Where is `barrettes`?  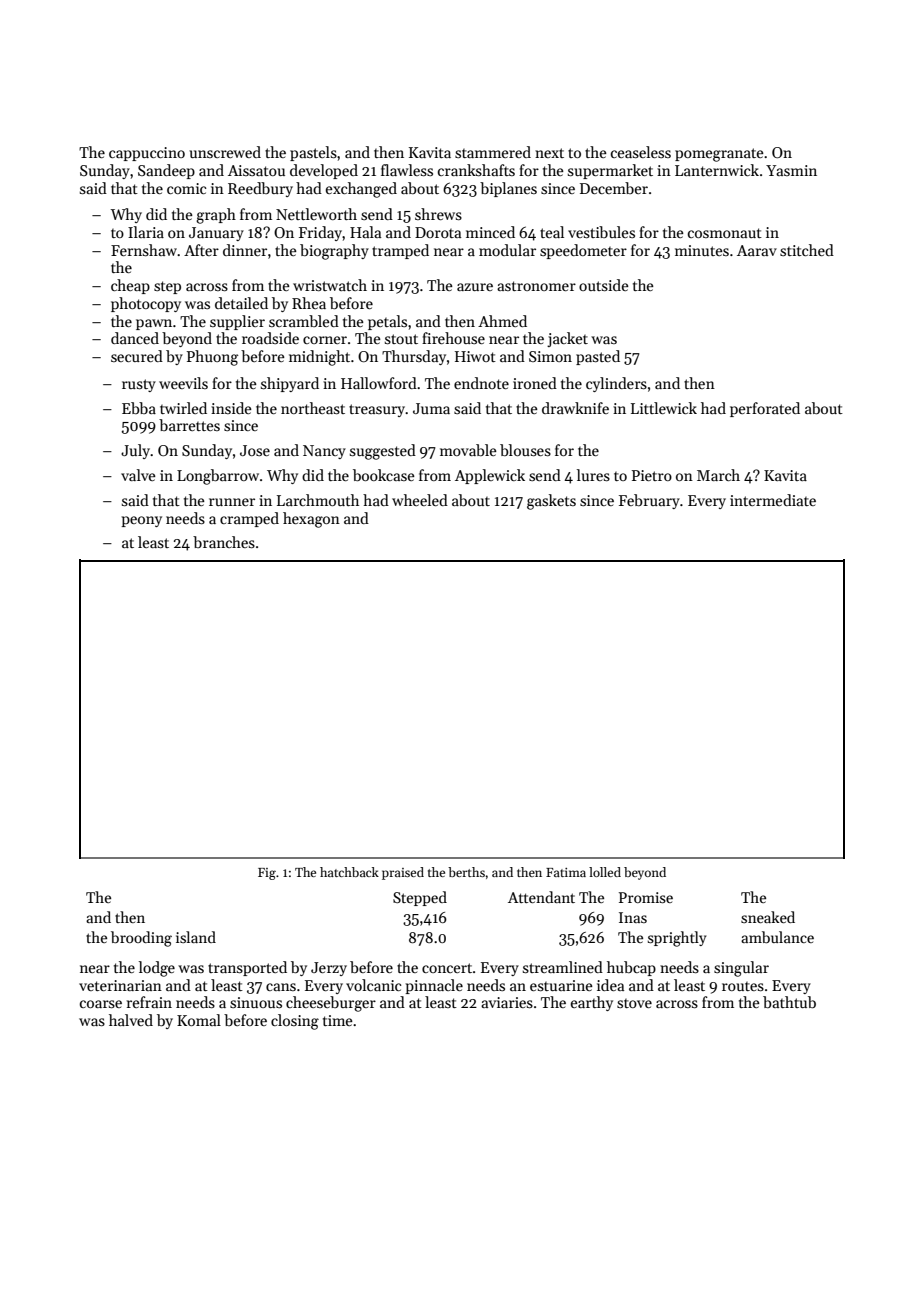
barrettes is located at coordinates (189, 425).
